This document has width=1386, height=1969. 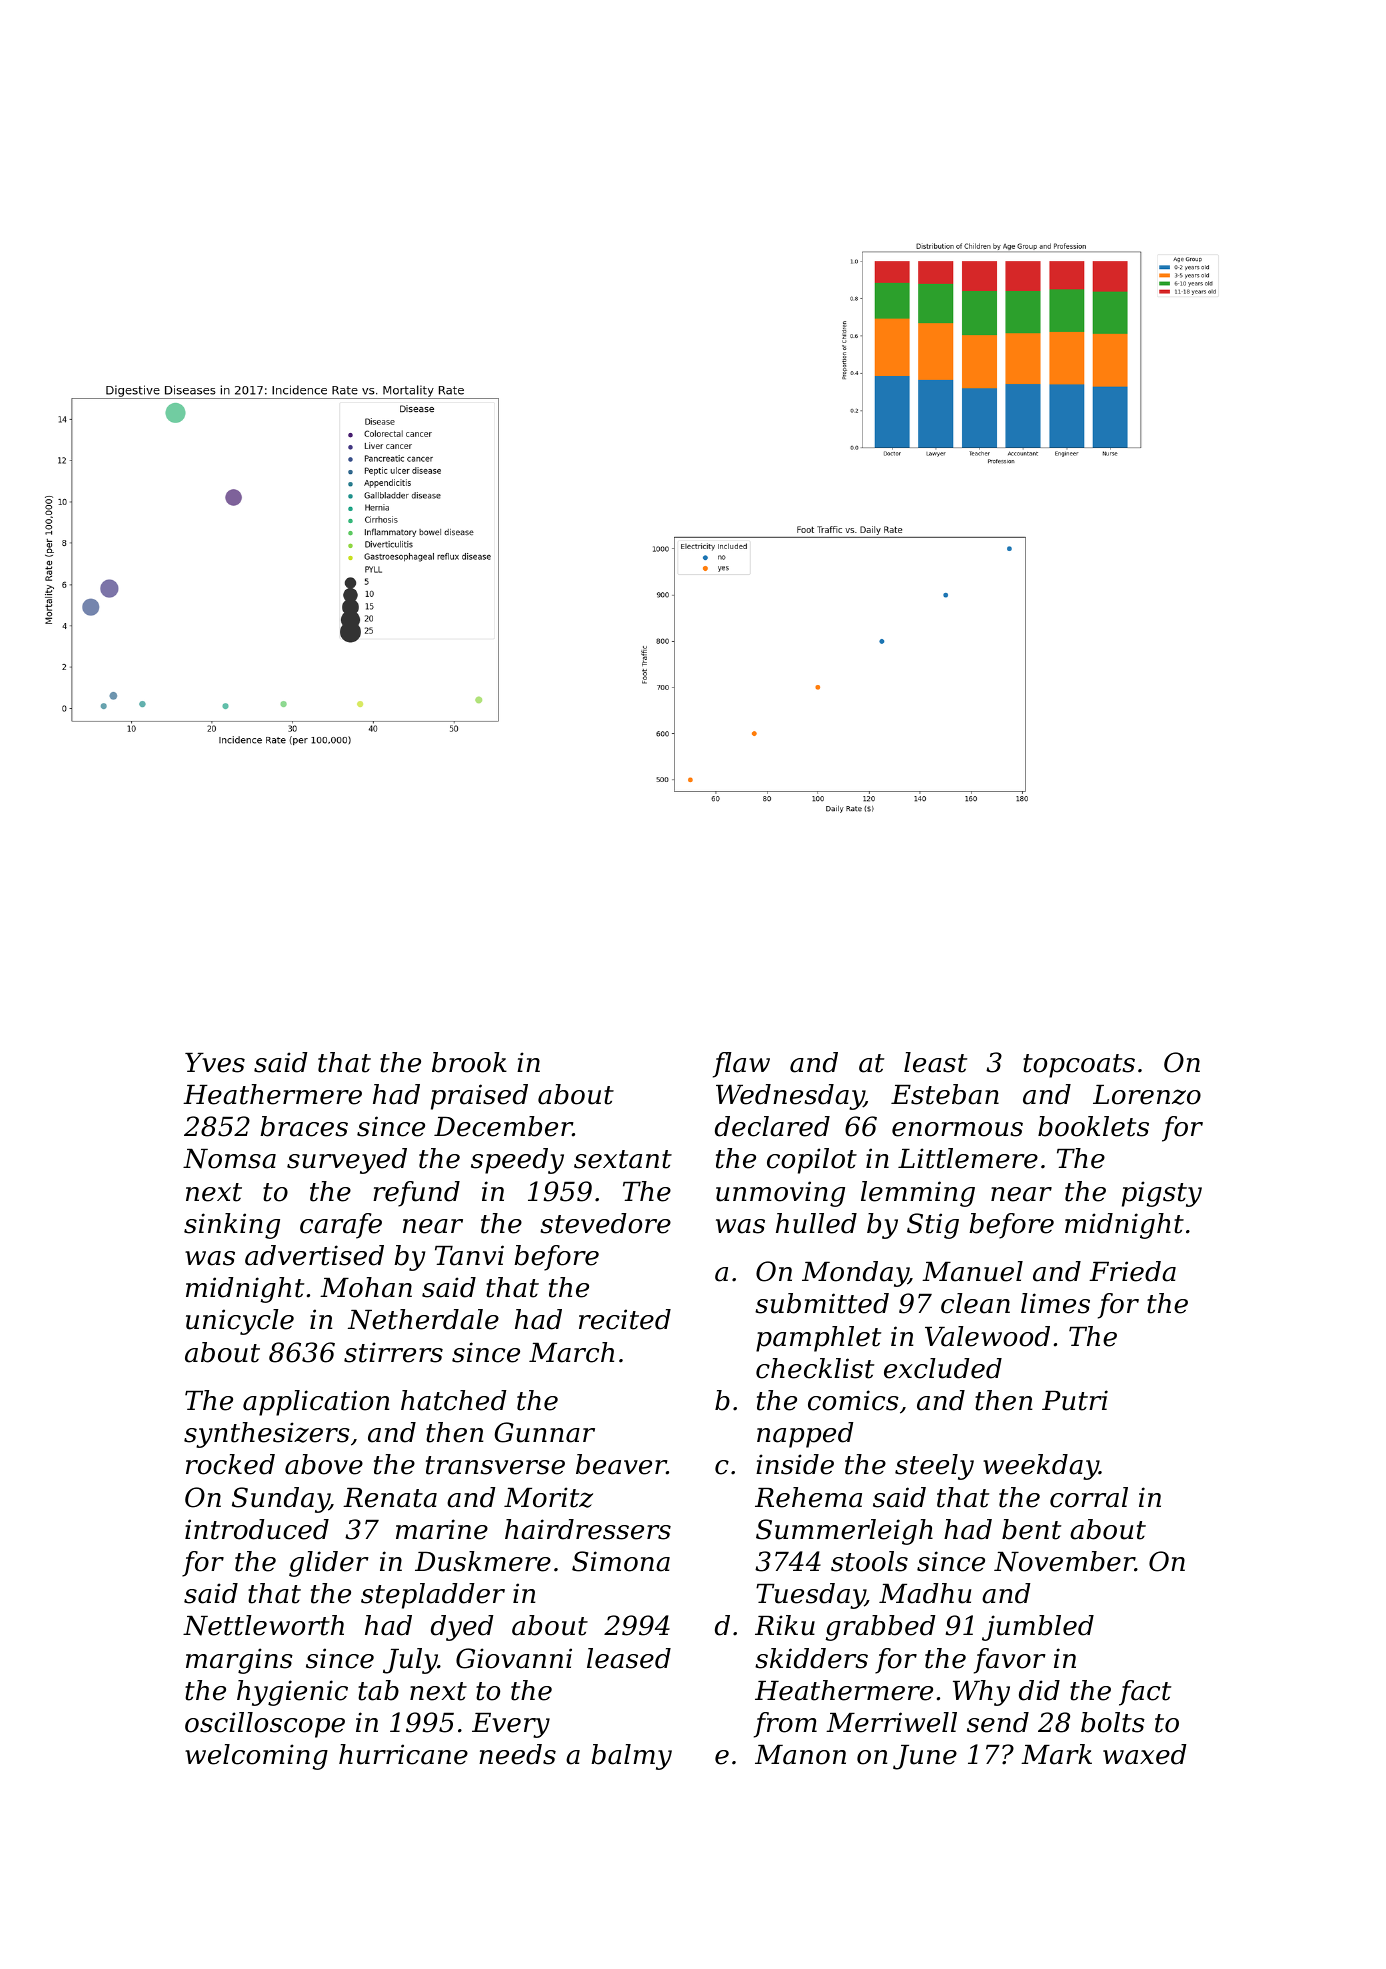 I want to click on application, so click(x=316, y=1403).
